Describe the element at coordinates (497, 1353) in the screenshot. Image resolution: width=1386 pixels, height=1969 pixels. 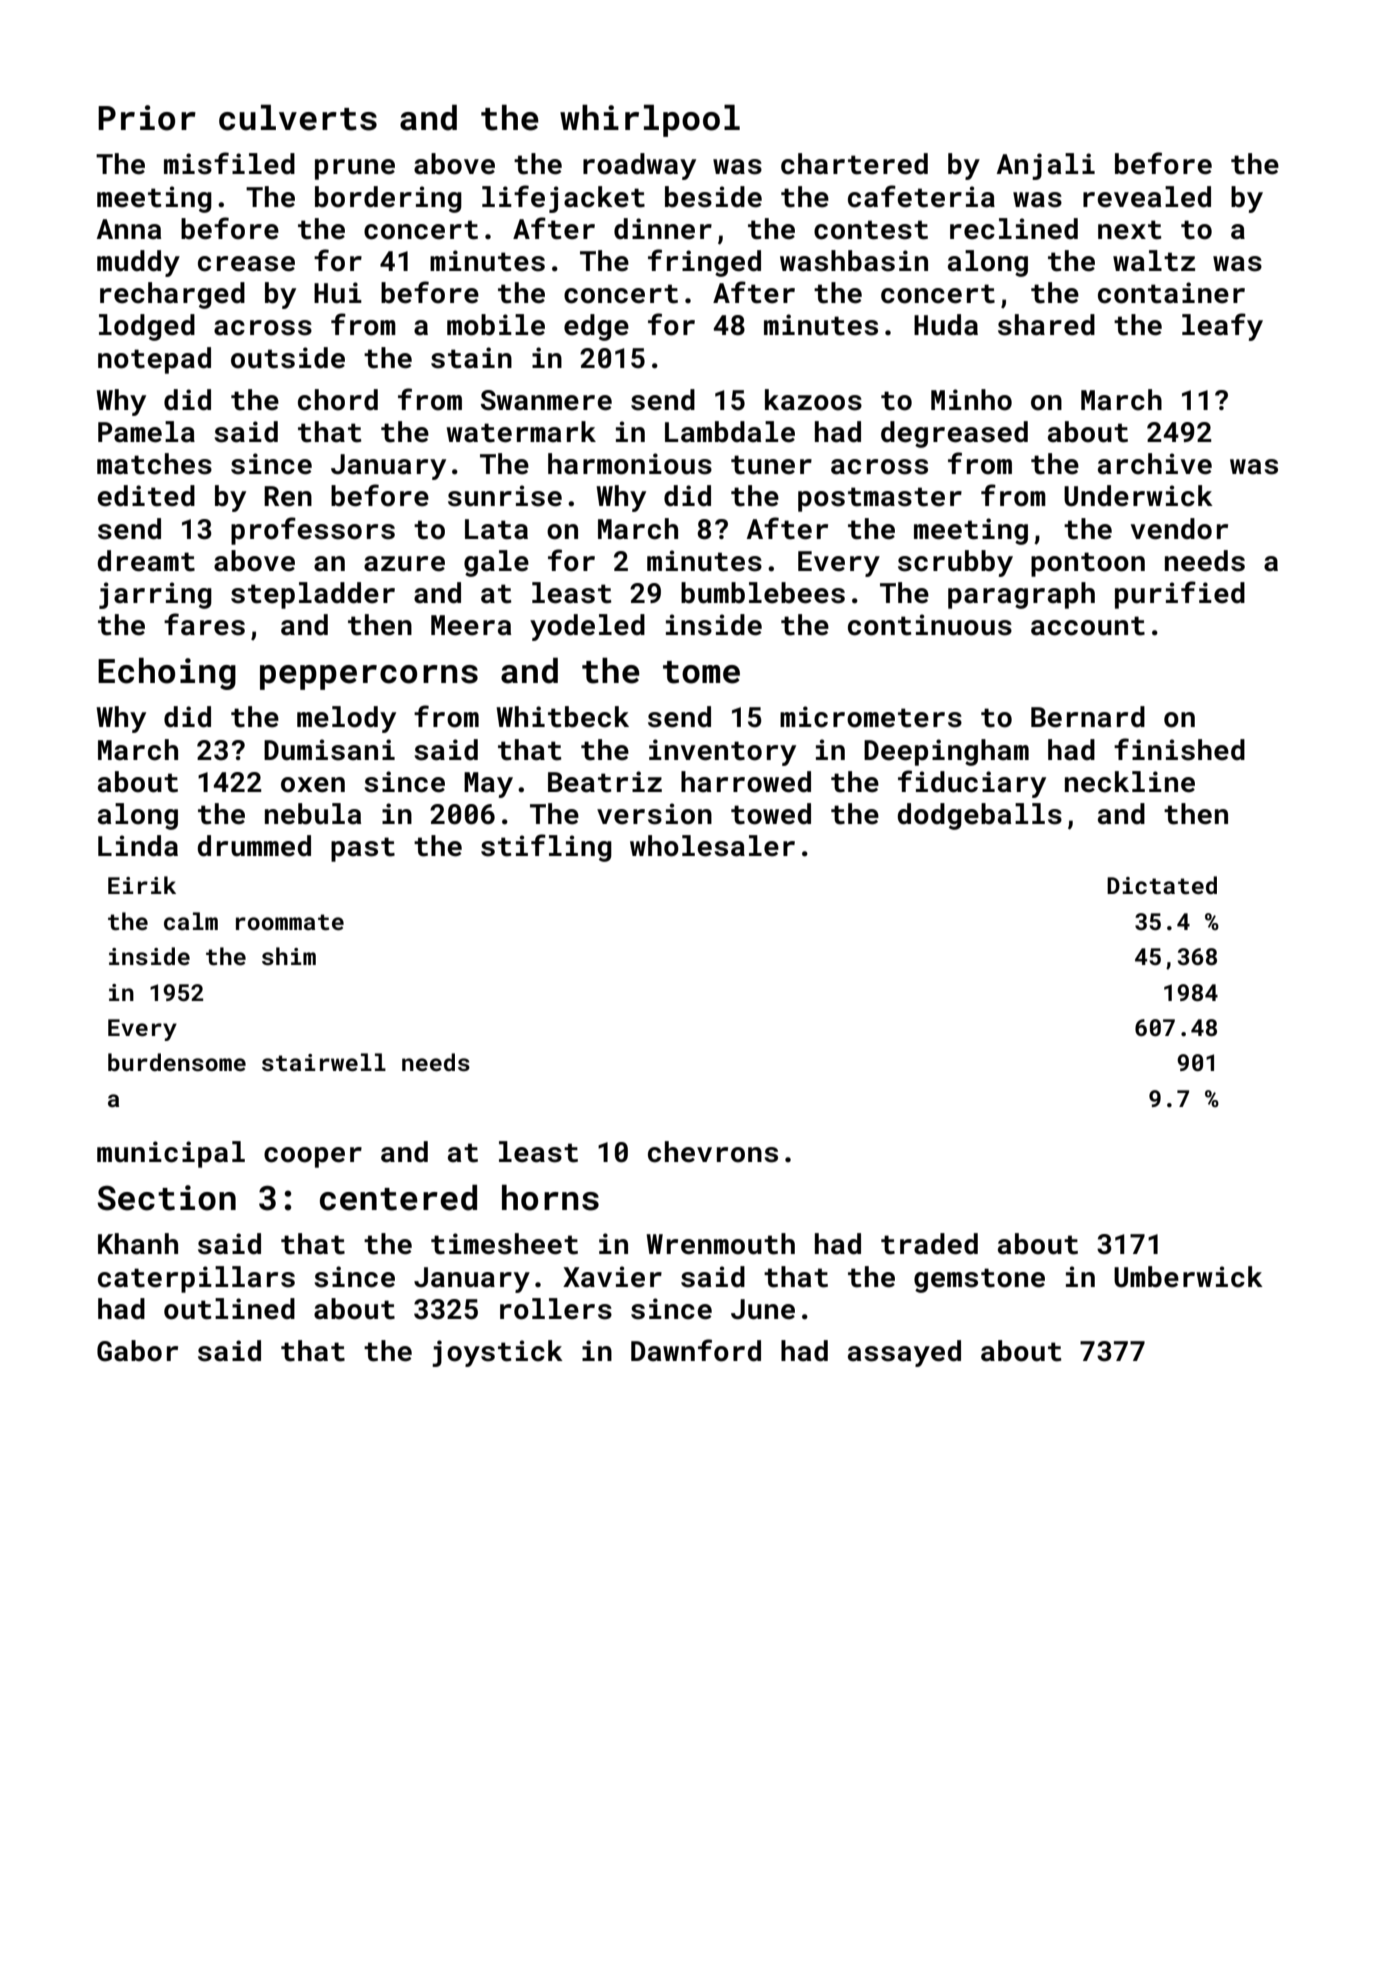
I see `joystick` at that location.
